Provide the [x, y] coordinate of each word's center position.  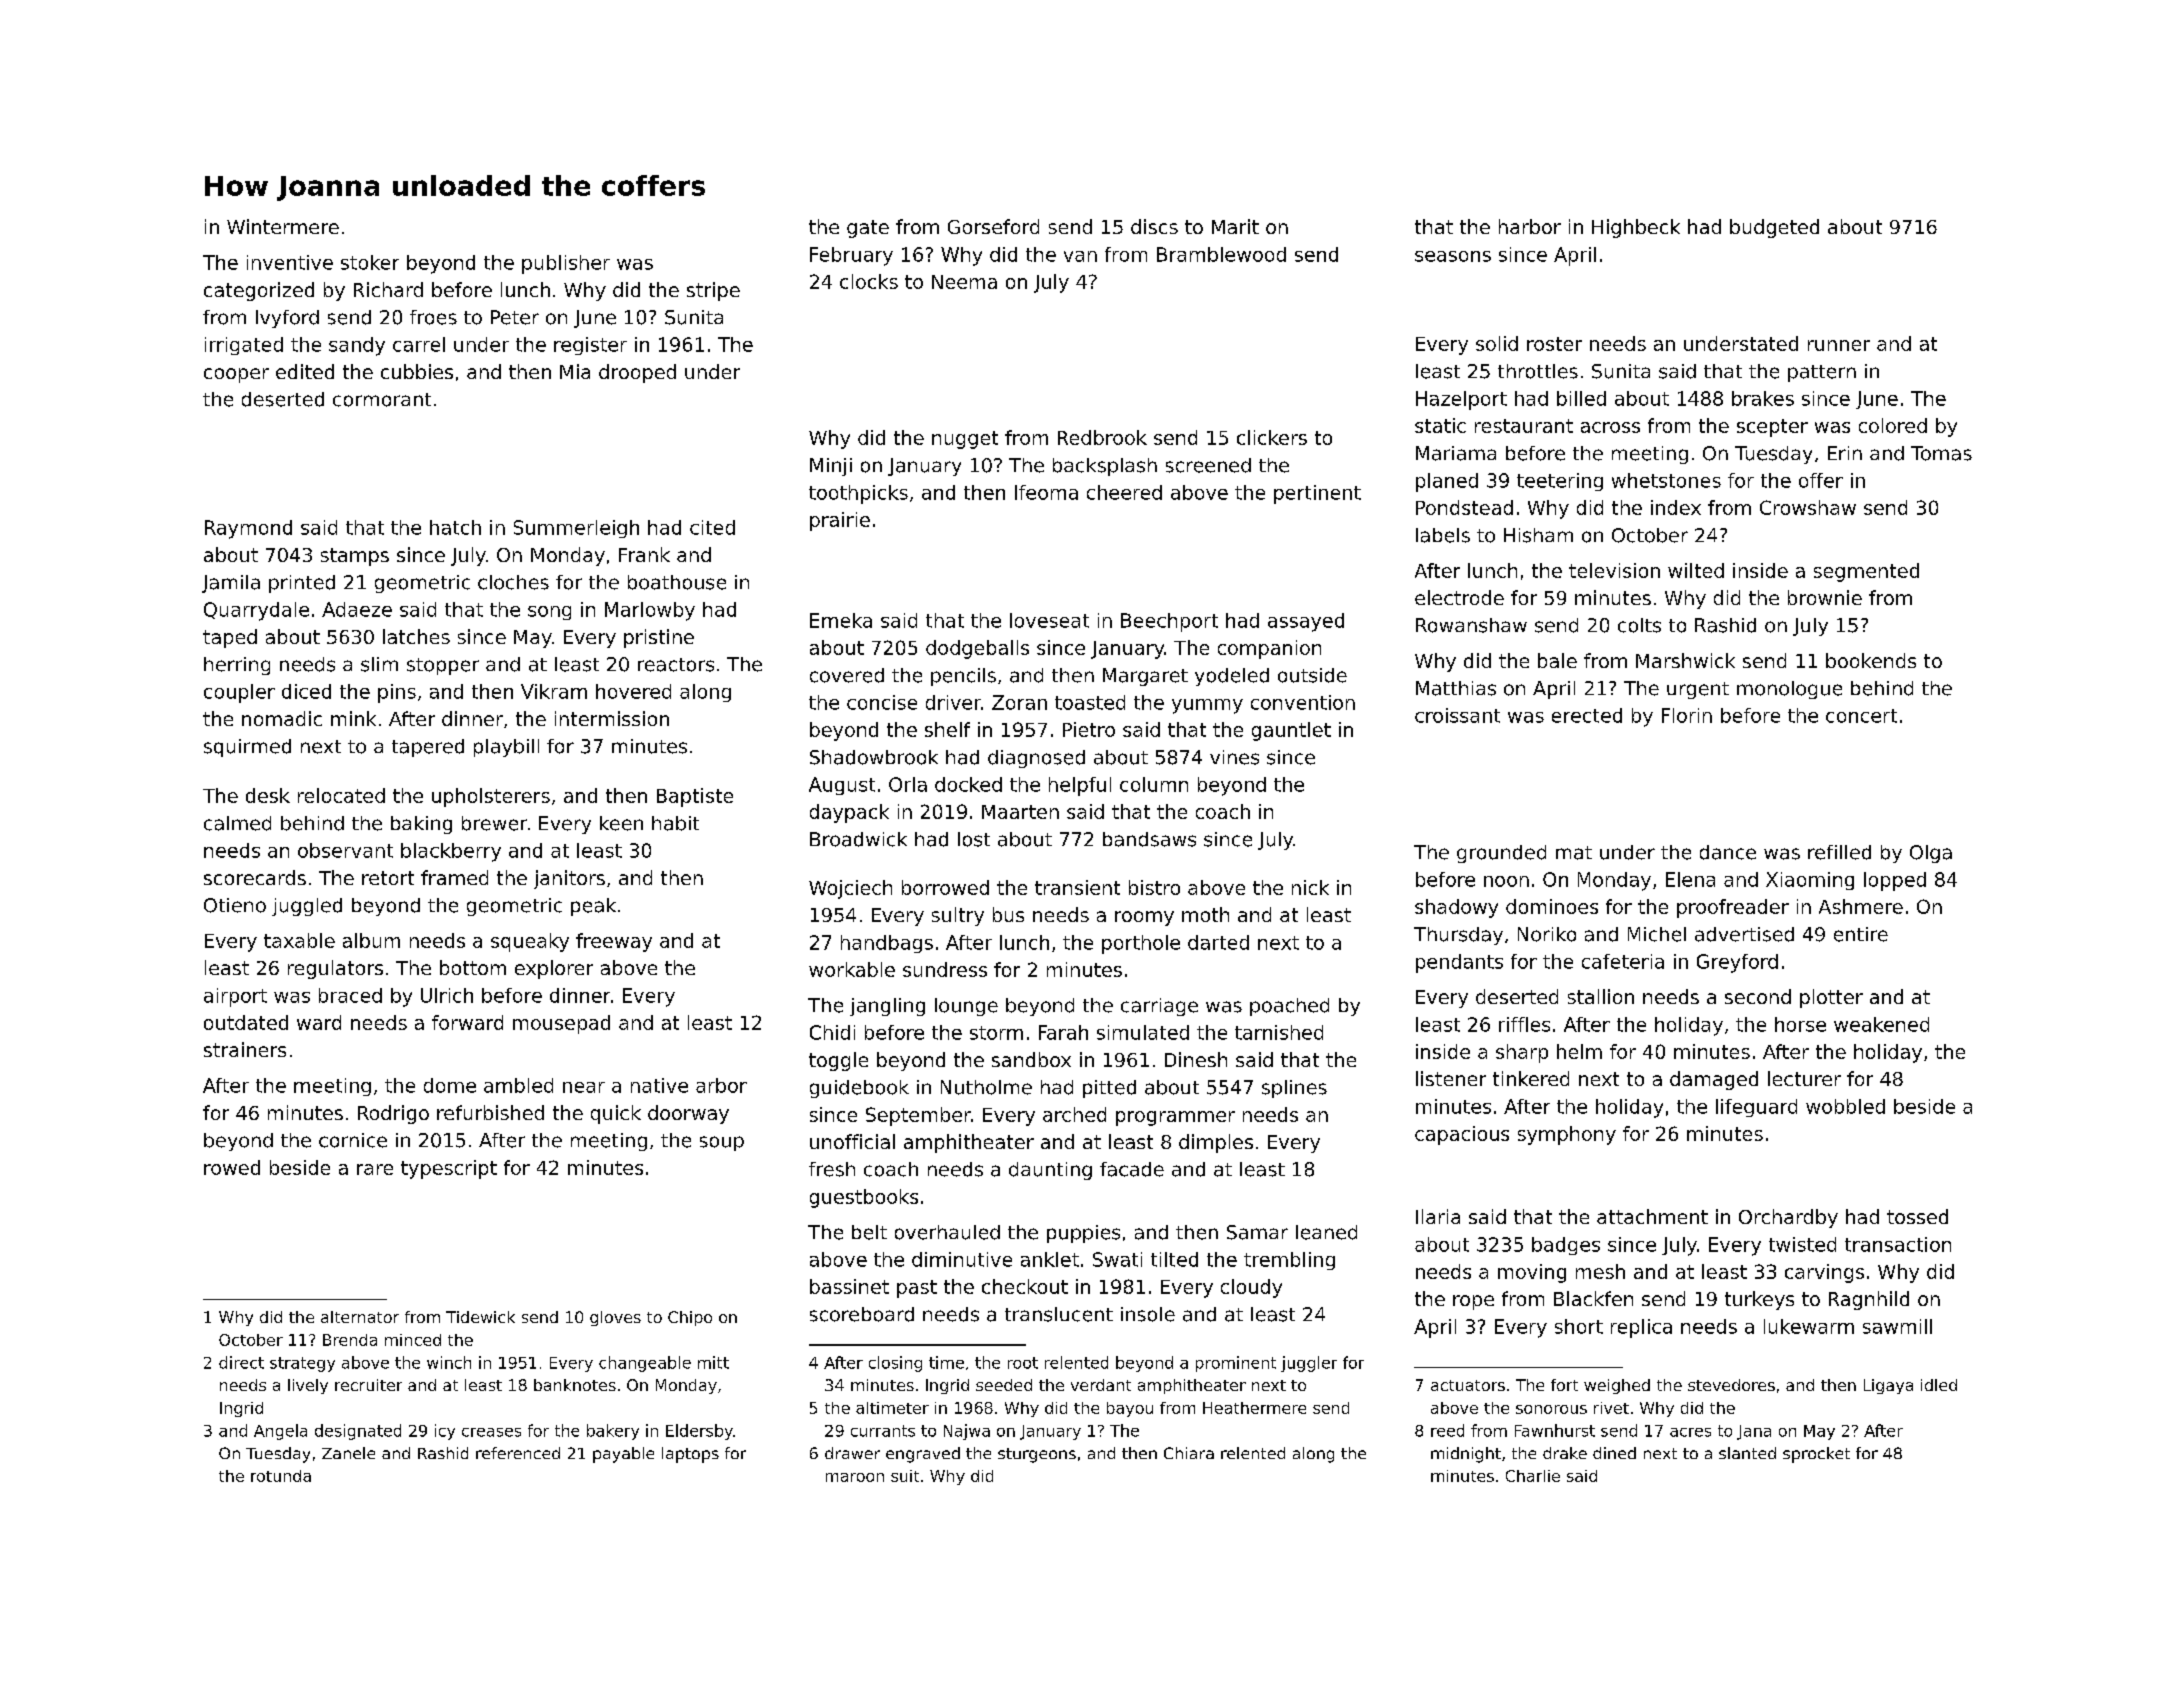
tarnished [1279, 1032]
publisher [566, 264]
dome [450, 1085]
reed [1447, 1430]
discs [1154, 226]
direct [241, 1362]
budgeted [1774, 228]
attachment [1652, 1216]
